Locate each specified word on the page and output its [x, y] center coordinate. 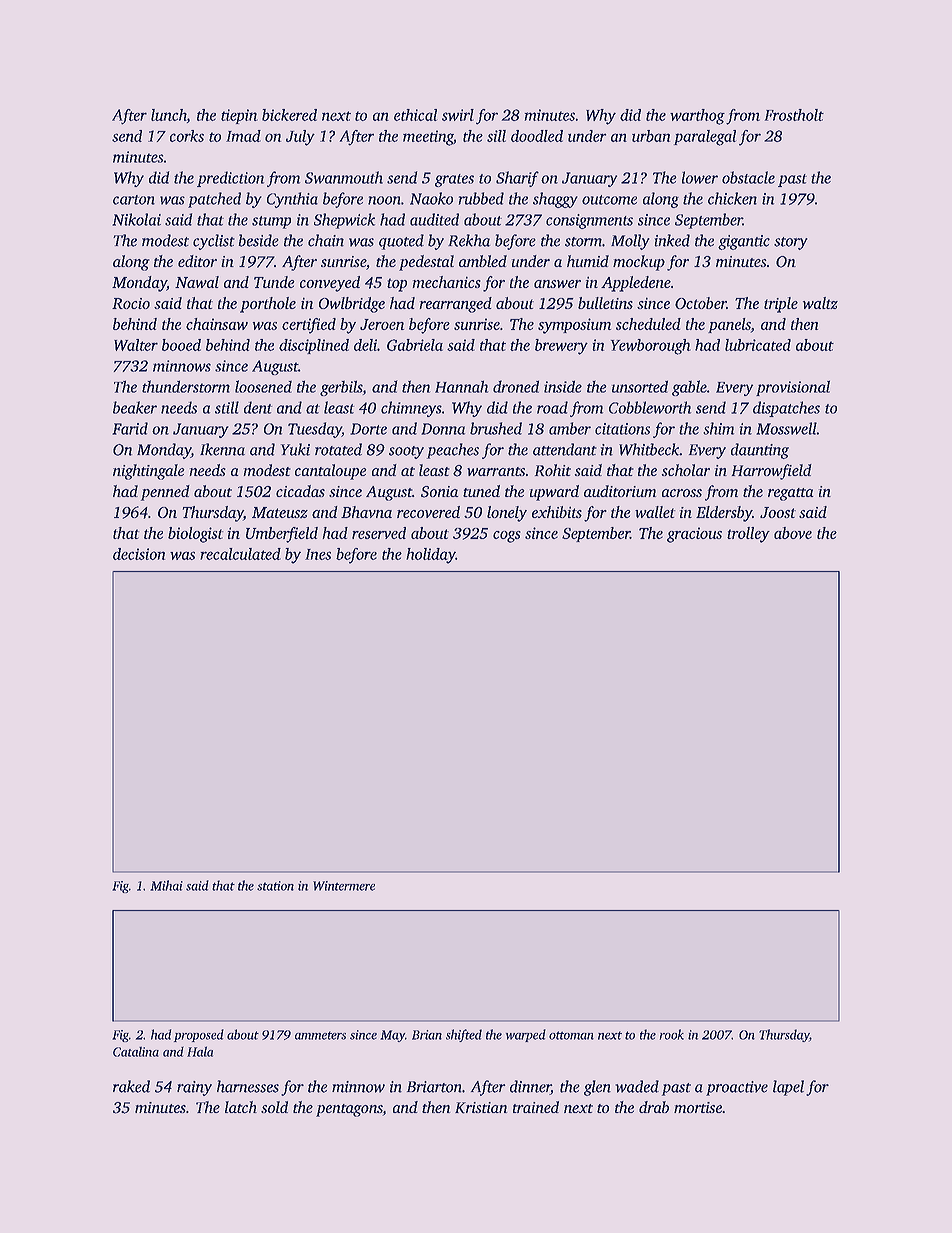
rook [672, 1034]
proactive [737, 1088]
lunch [169, 115]
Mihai [166, 885]
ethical [415, 115]
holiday [431, 556]
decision [139, 554]
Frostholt [794, 115]
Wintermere [344, 886]
